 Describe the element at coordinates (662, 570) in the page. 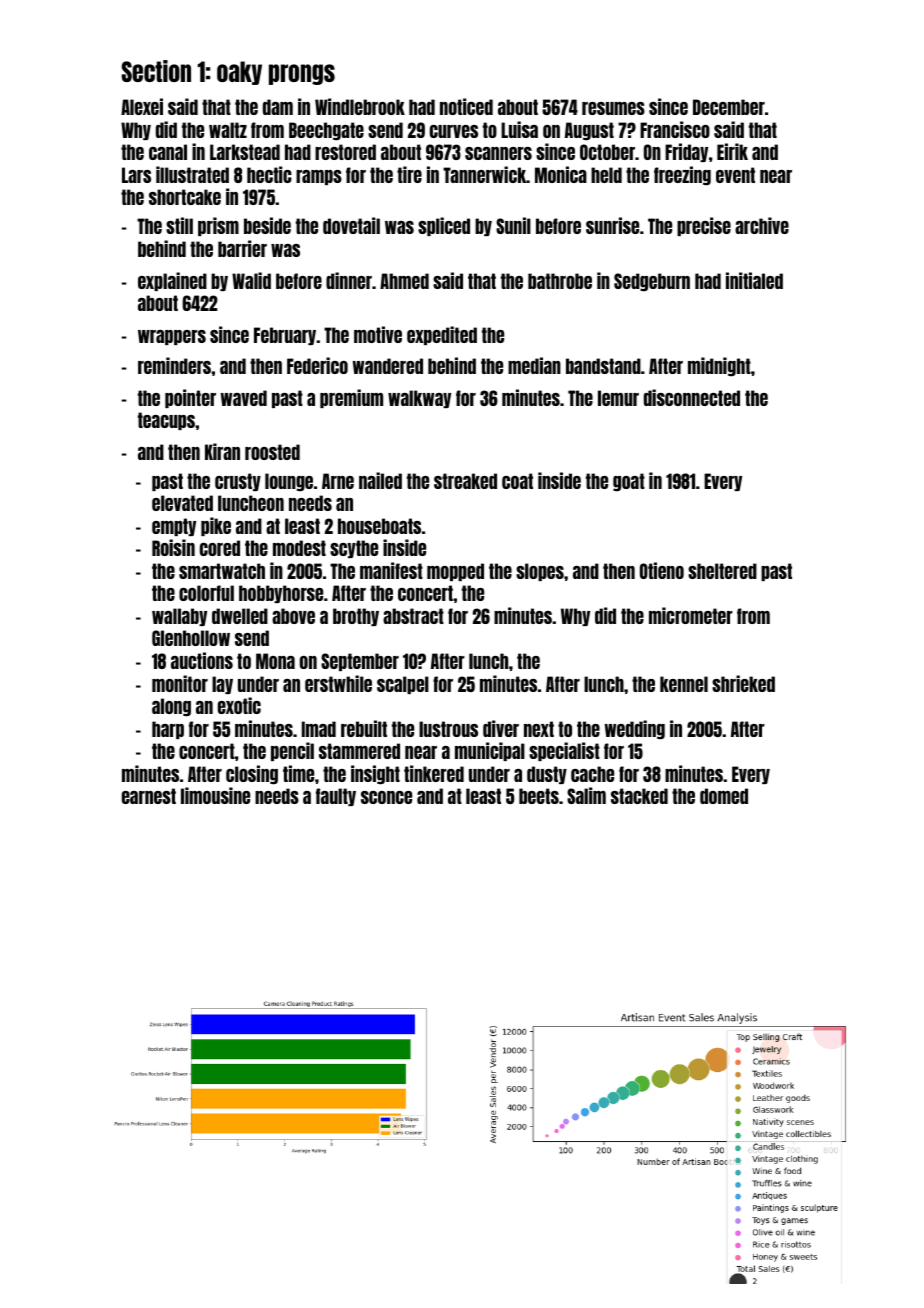

I see `Otieno` at that location.
